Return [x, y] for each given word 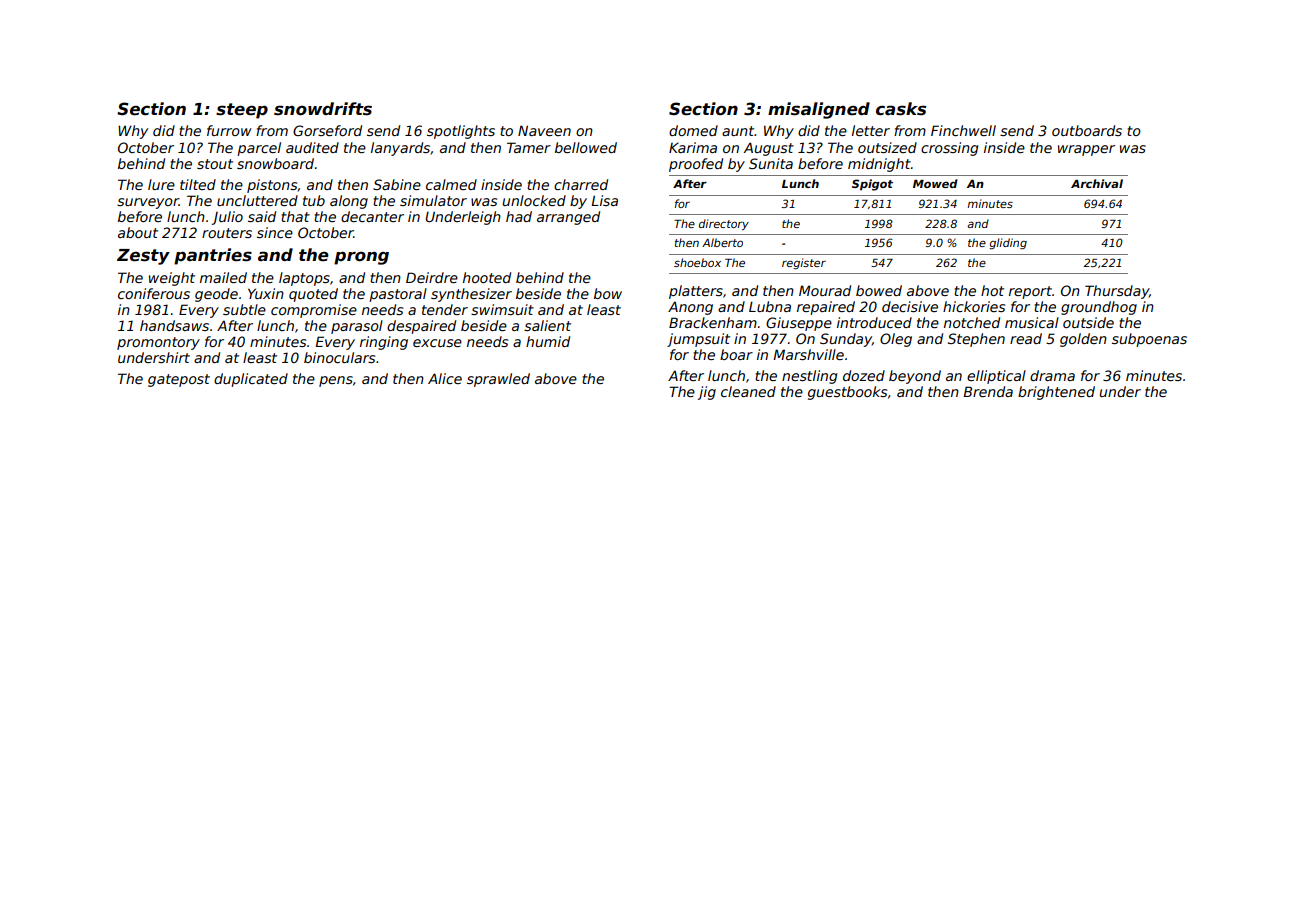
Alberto [722, 242]
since [275, 232]
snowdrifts [323, 109]
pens [336, 381]
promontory [158, 343]
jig [707, 393]
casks [901, 109]
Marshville [808, 354]
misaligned [819, 110]
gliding [1008, 244]
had [519, 216]
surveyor [148, 203]
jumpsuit [698, 340]
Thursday [1117, 292]
